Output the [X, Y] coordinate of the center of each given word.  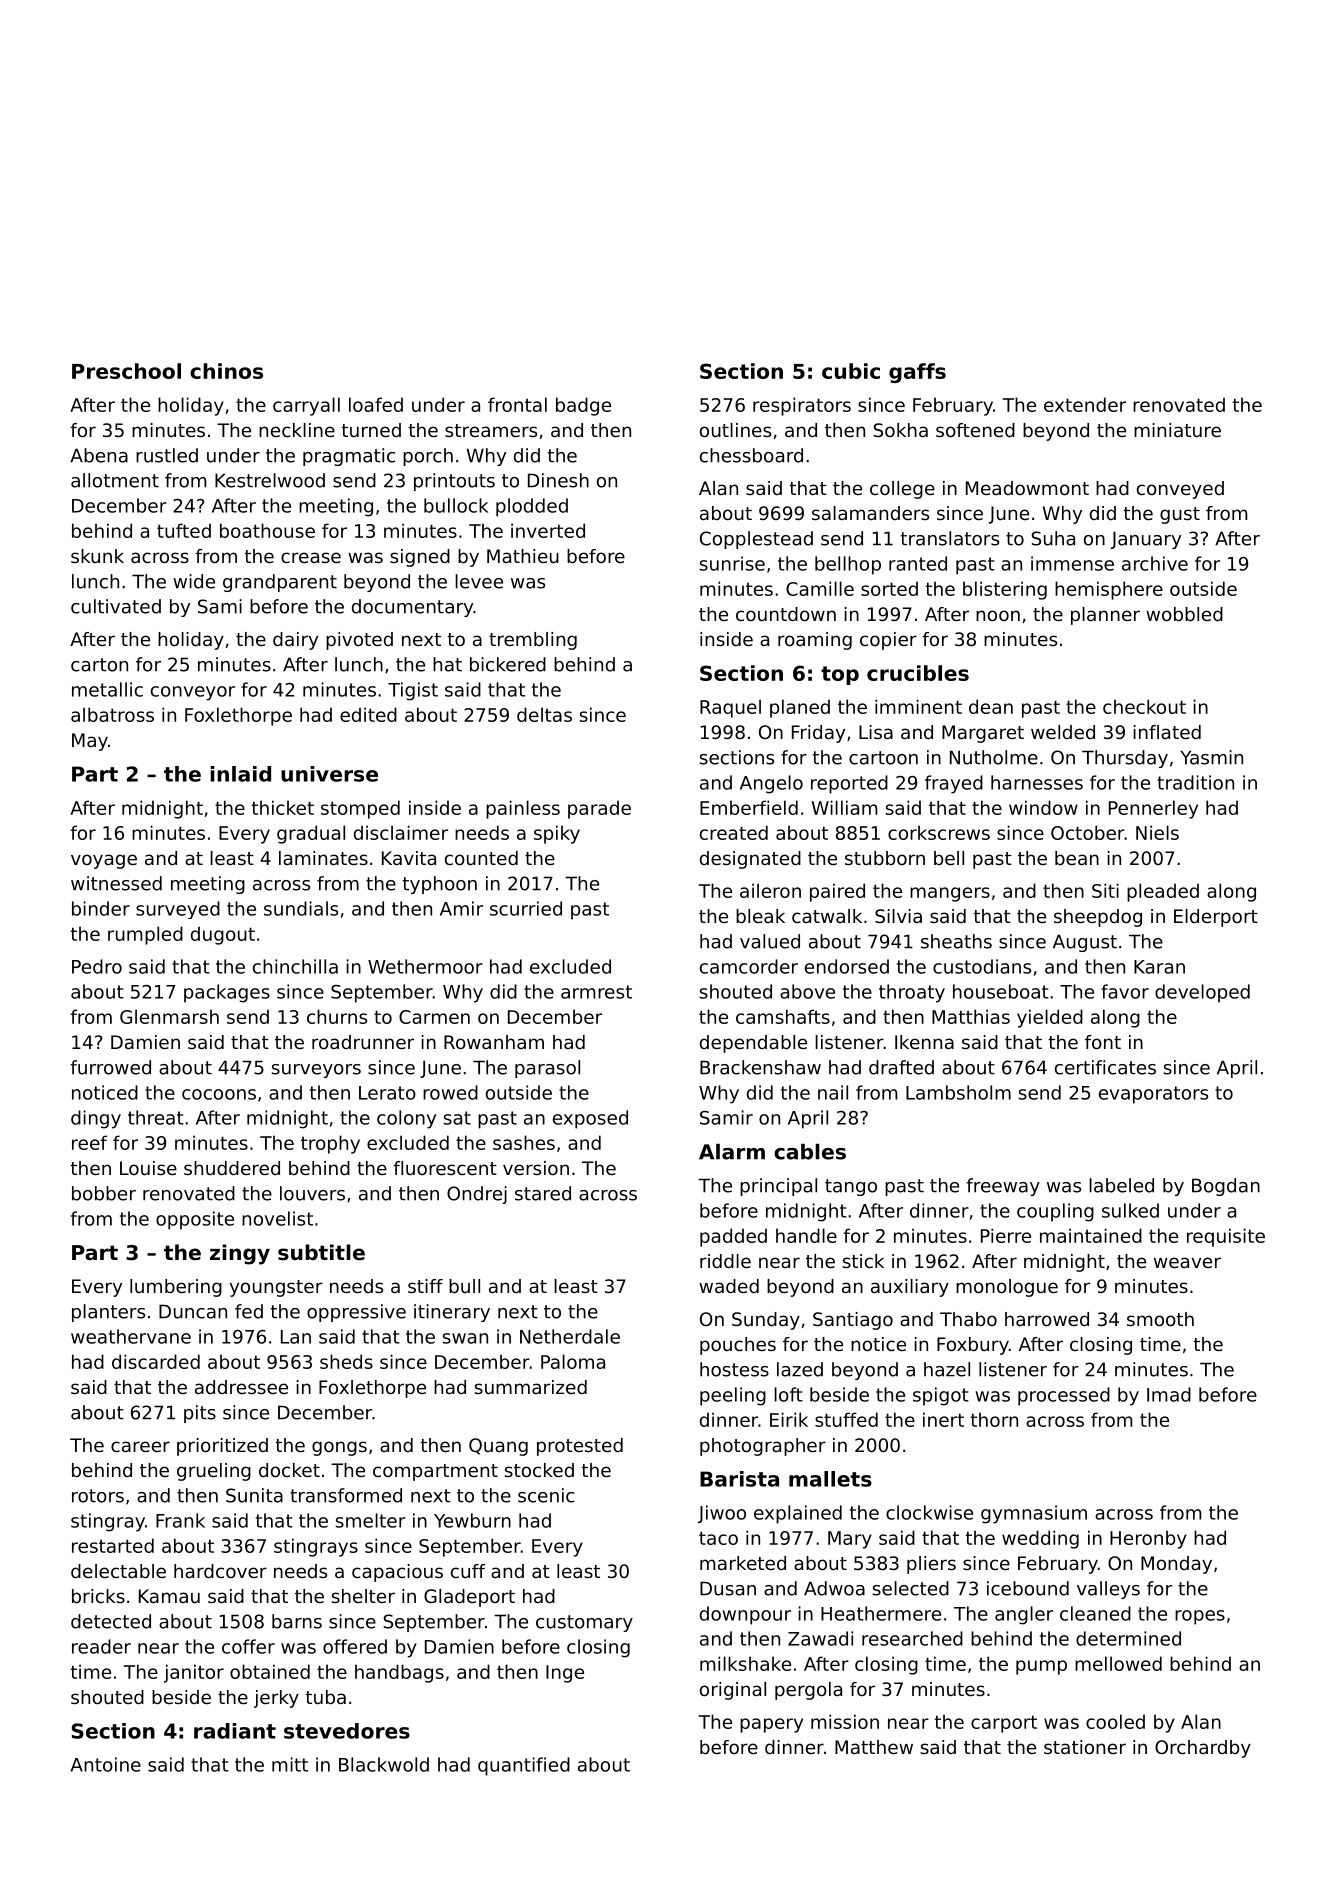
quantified [524, 1766]
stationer [1085, 1747]
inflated [1167, 732]
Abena [99, 455]
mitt [290, 1764]
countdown [786, 614]
